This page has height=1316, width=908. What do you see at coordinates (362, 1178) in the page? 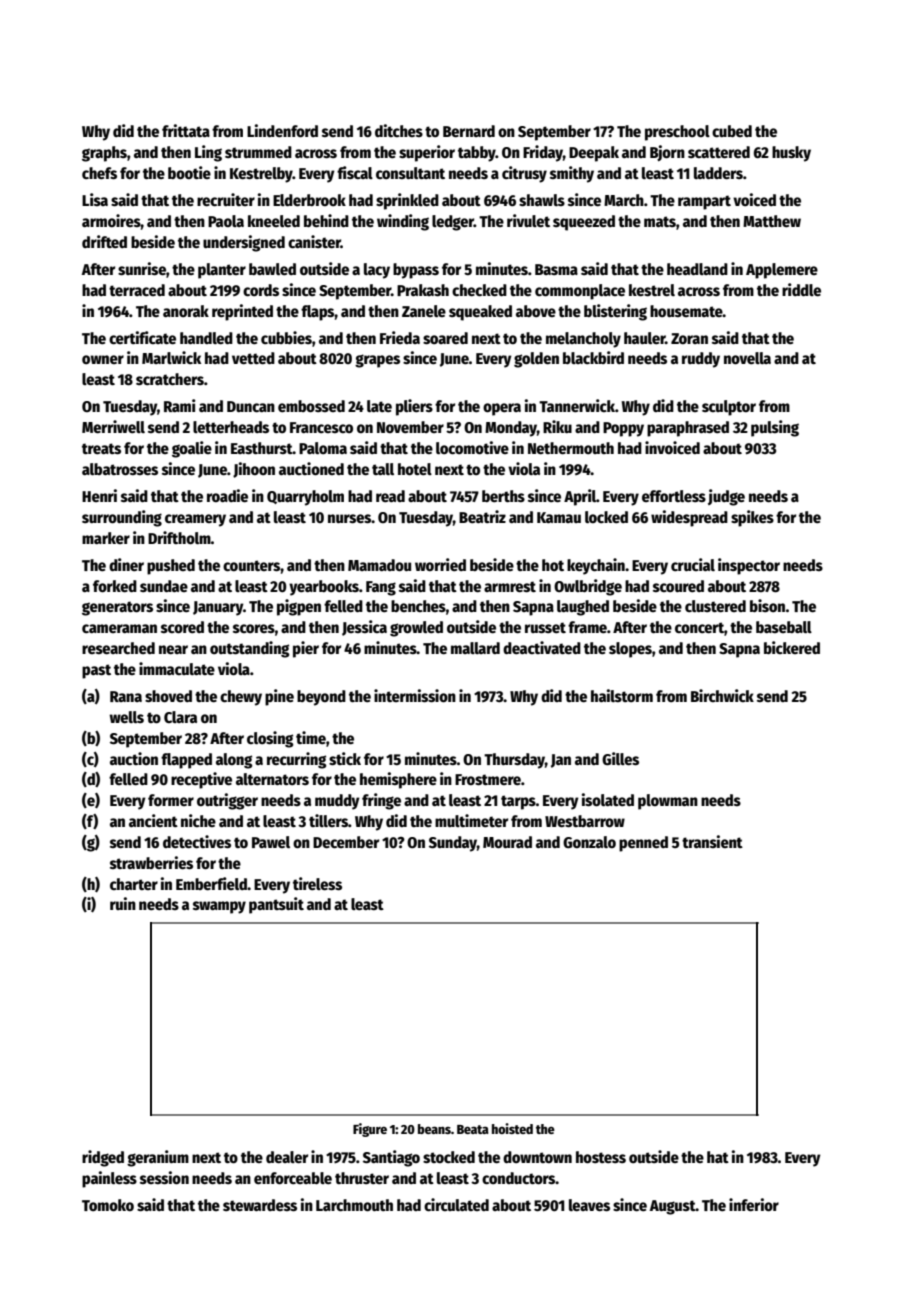
I see `thruster` at bounding box center [362, 1178].
